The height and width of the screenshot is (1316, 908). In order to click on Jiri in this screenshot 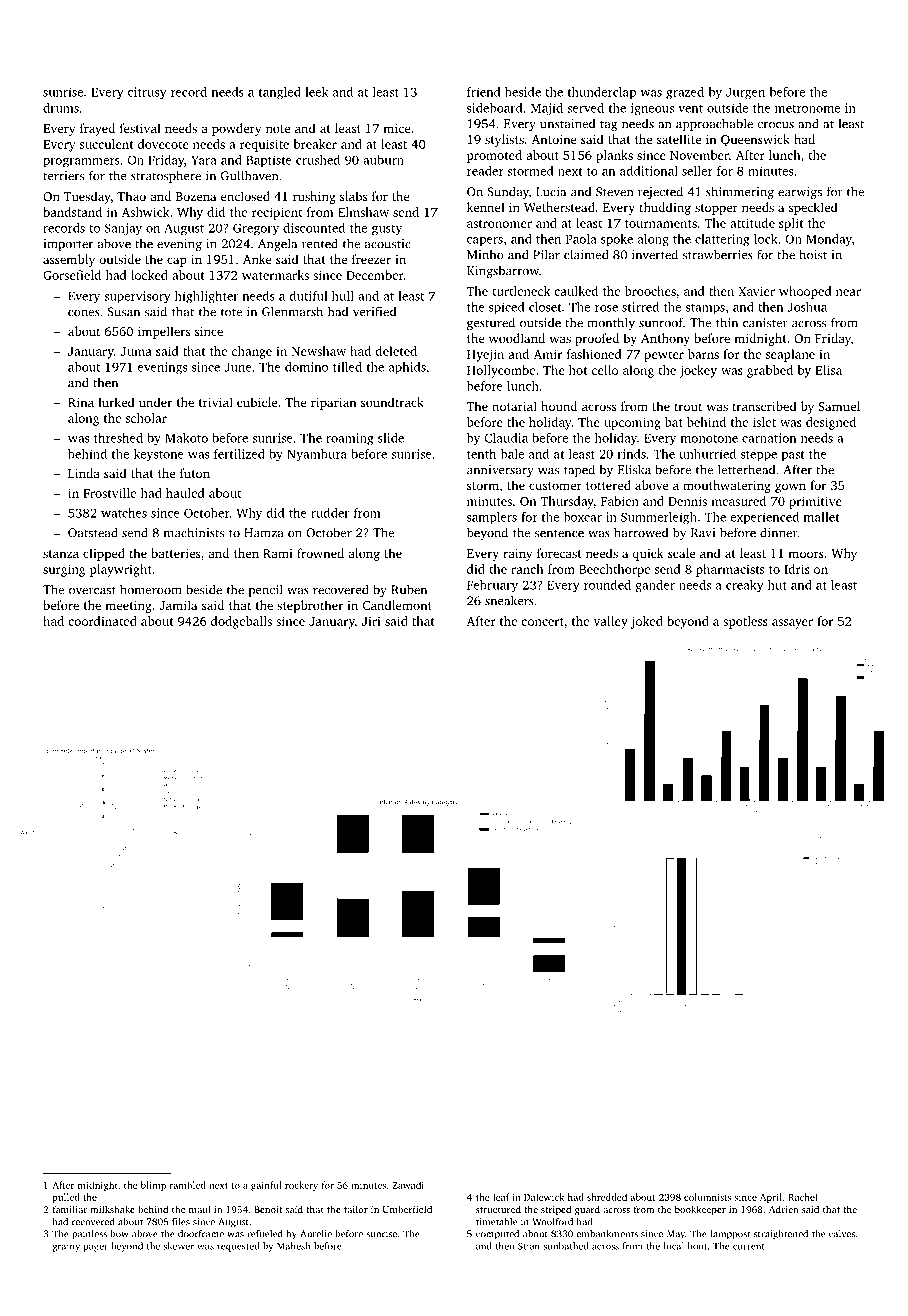, I will do `click(371, 621)`.
